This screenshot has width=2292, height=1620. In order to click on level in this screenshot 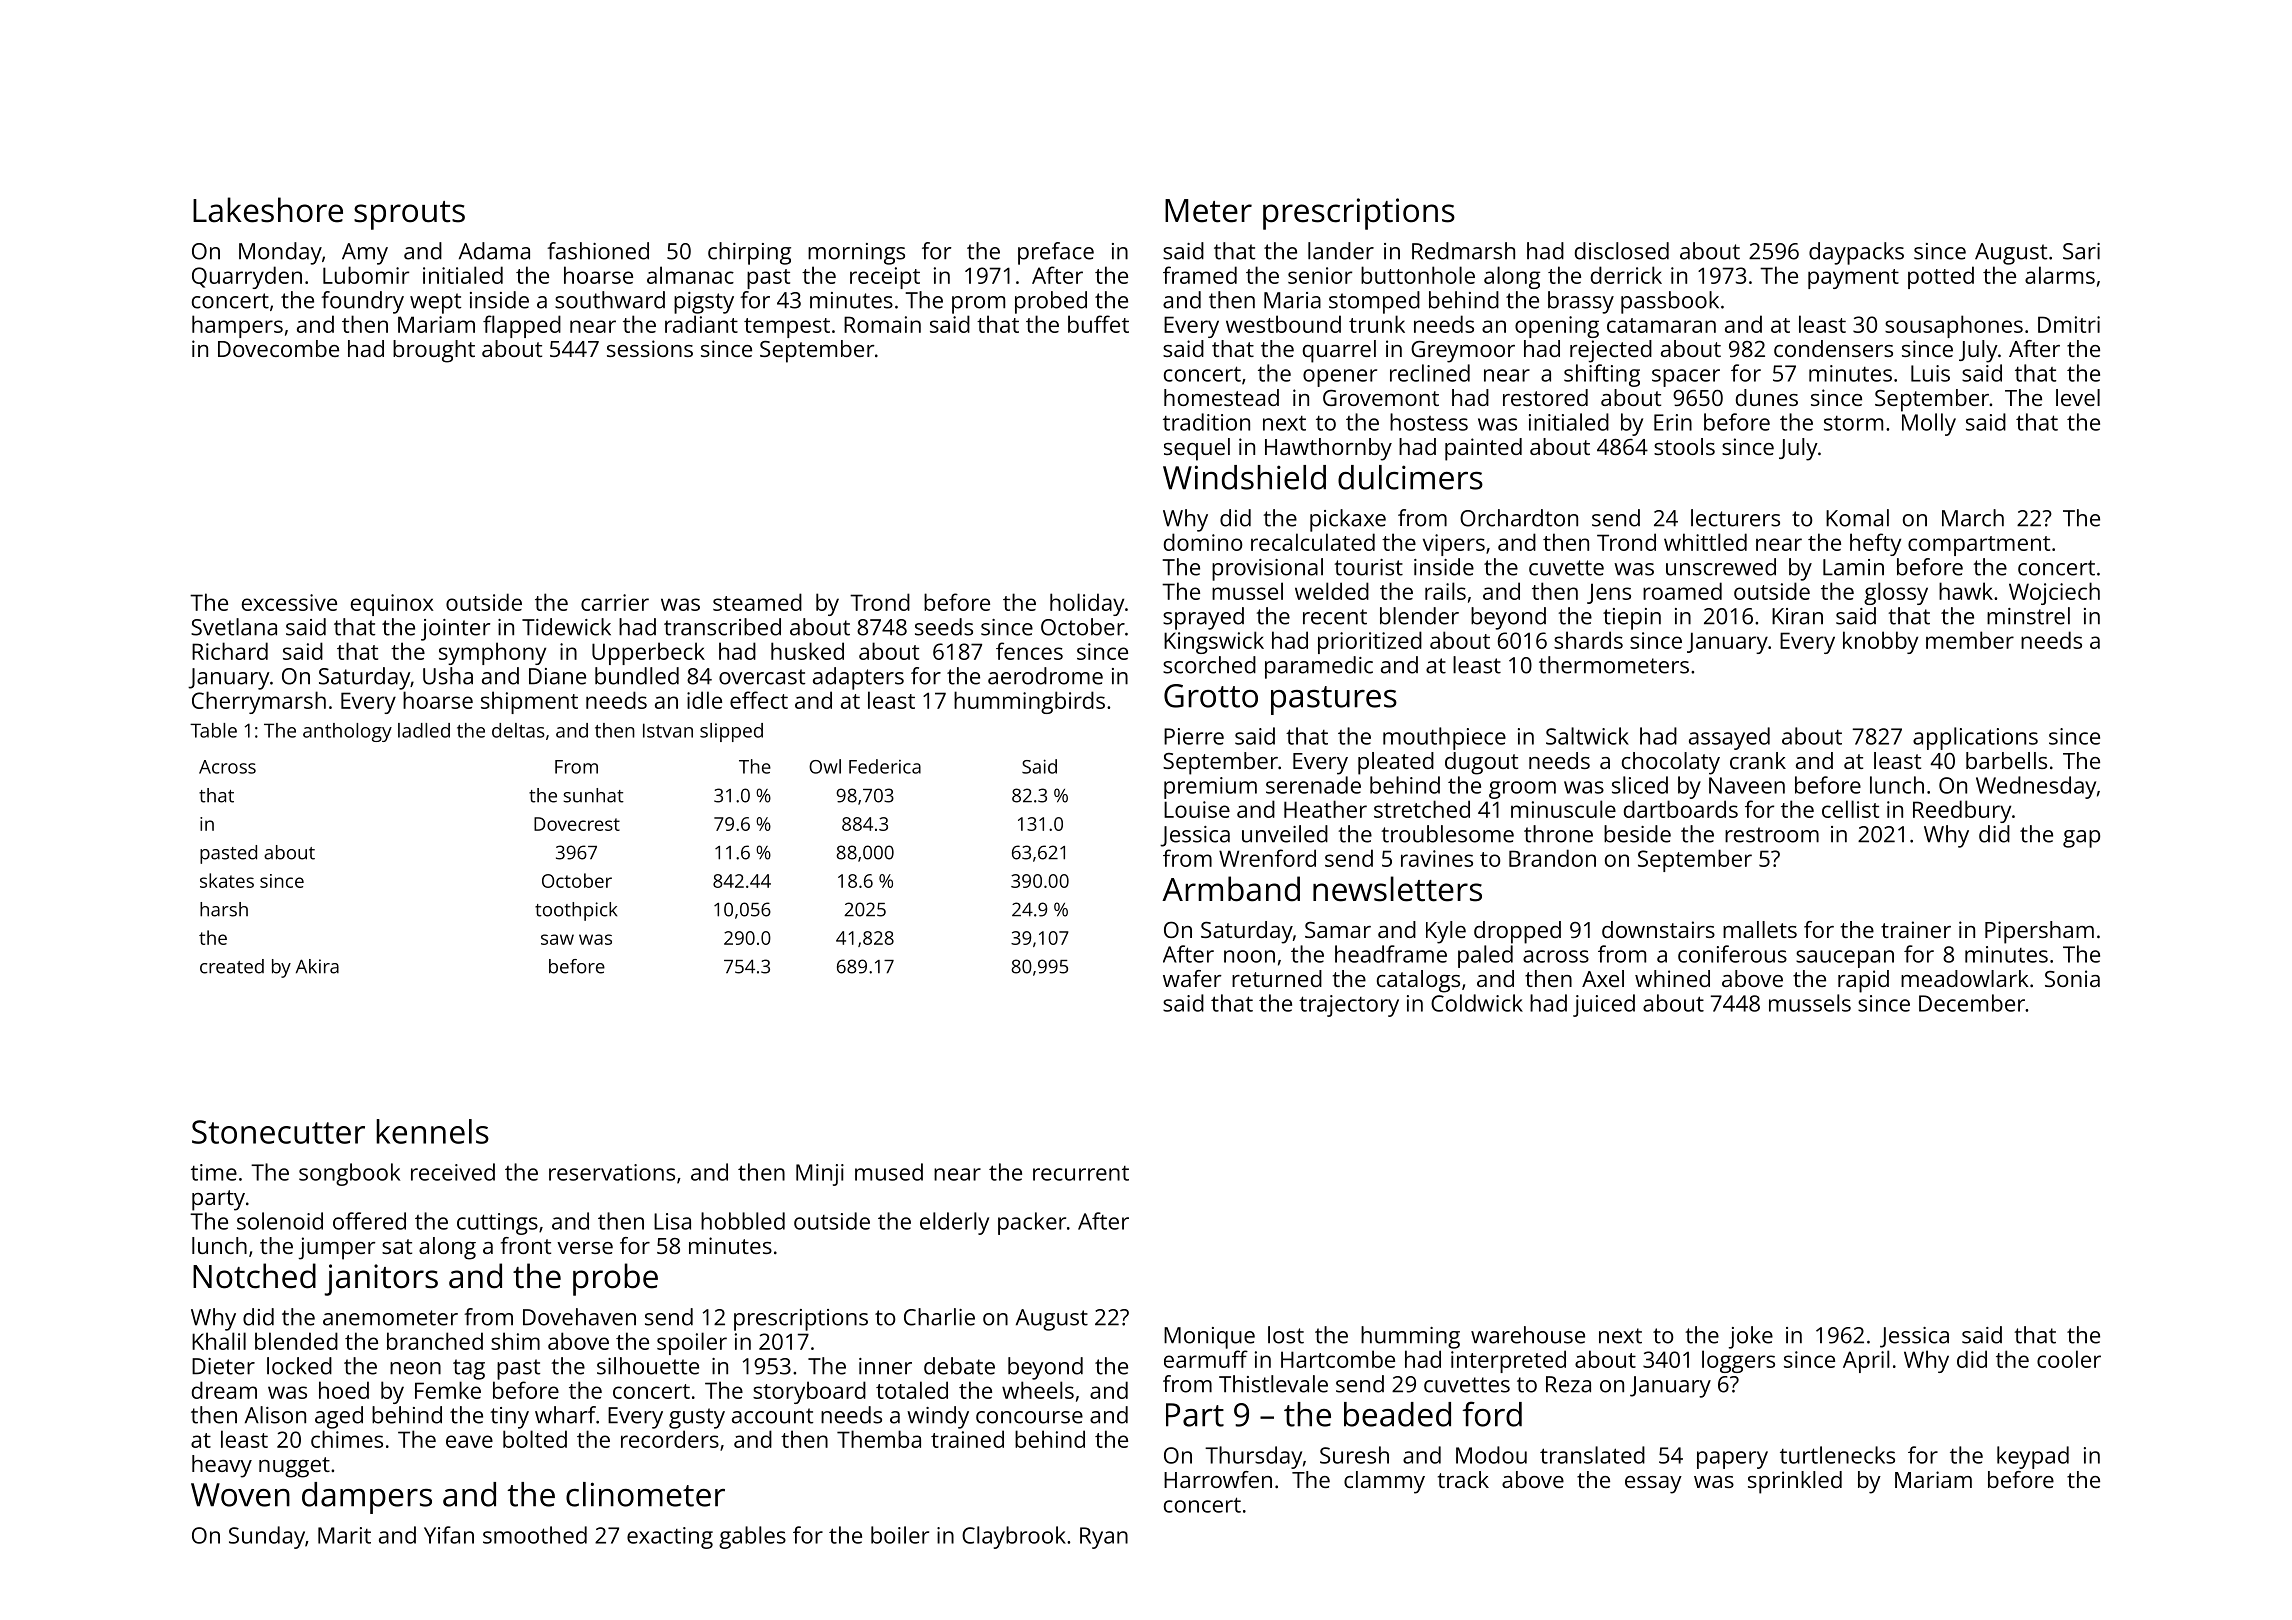, I will do `click(2078, 397)`.
